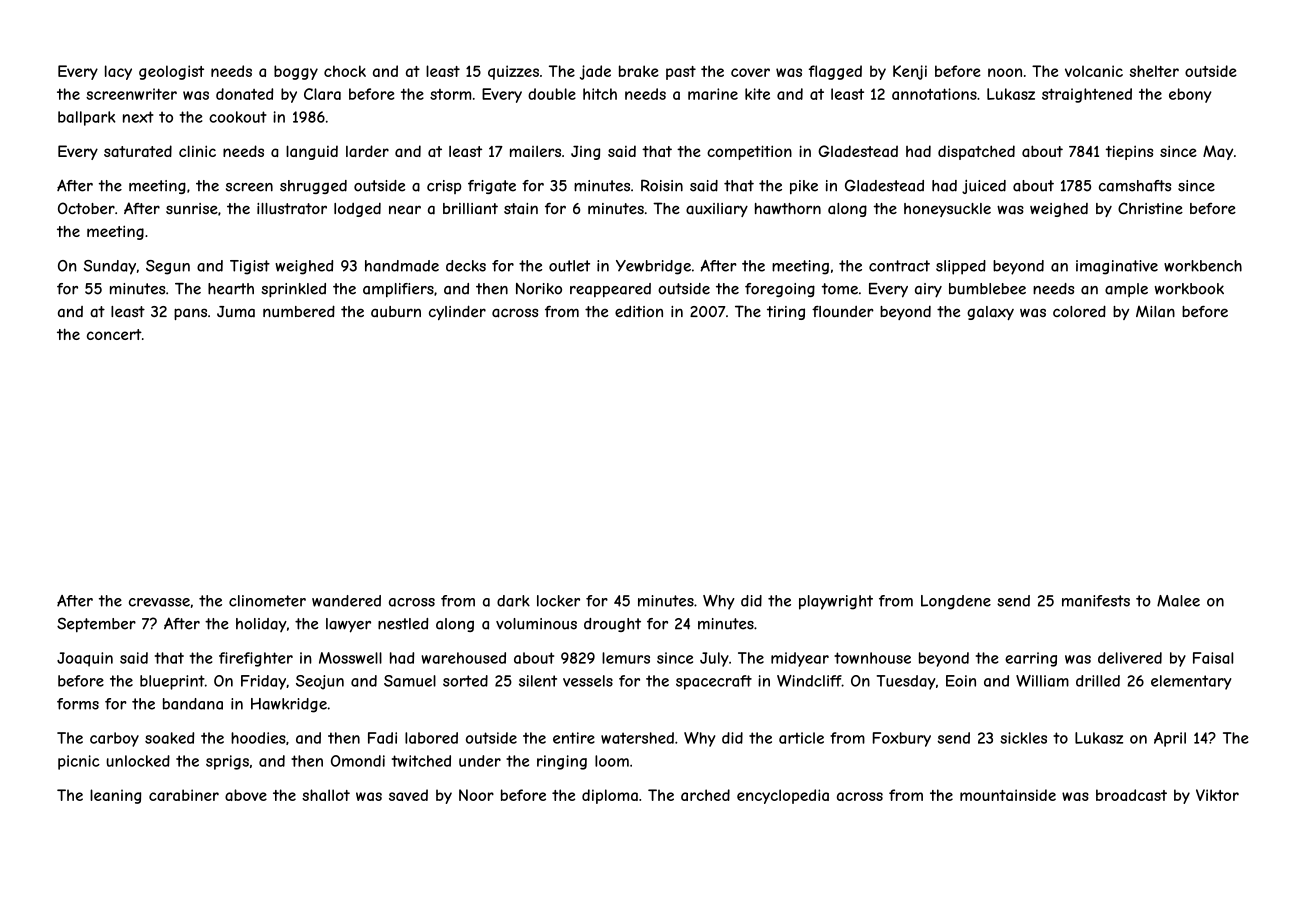 This screenshot has width=1308, height=924. I want to click on Fadi, so click(382, 738).
